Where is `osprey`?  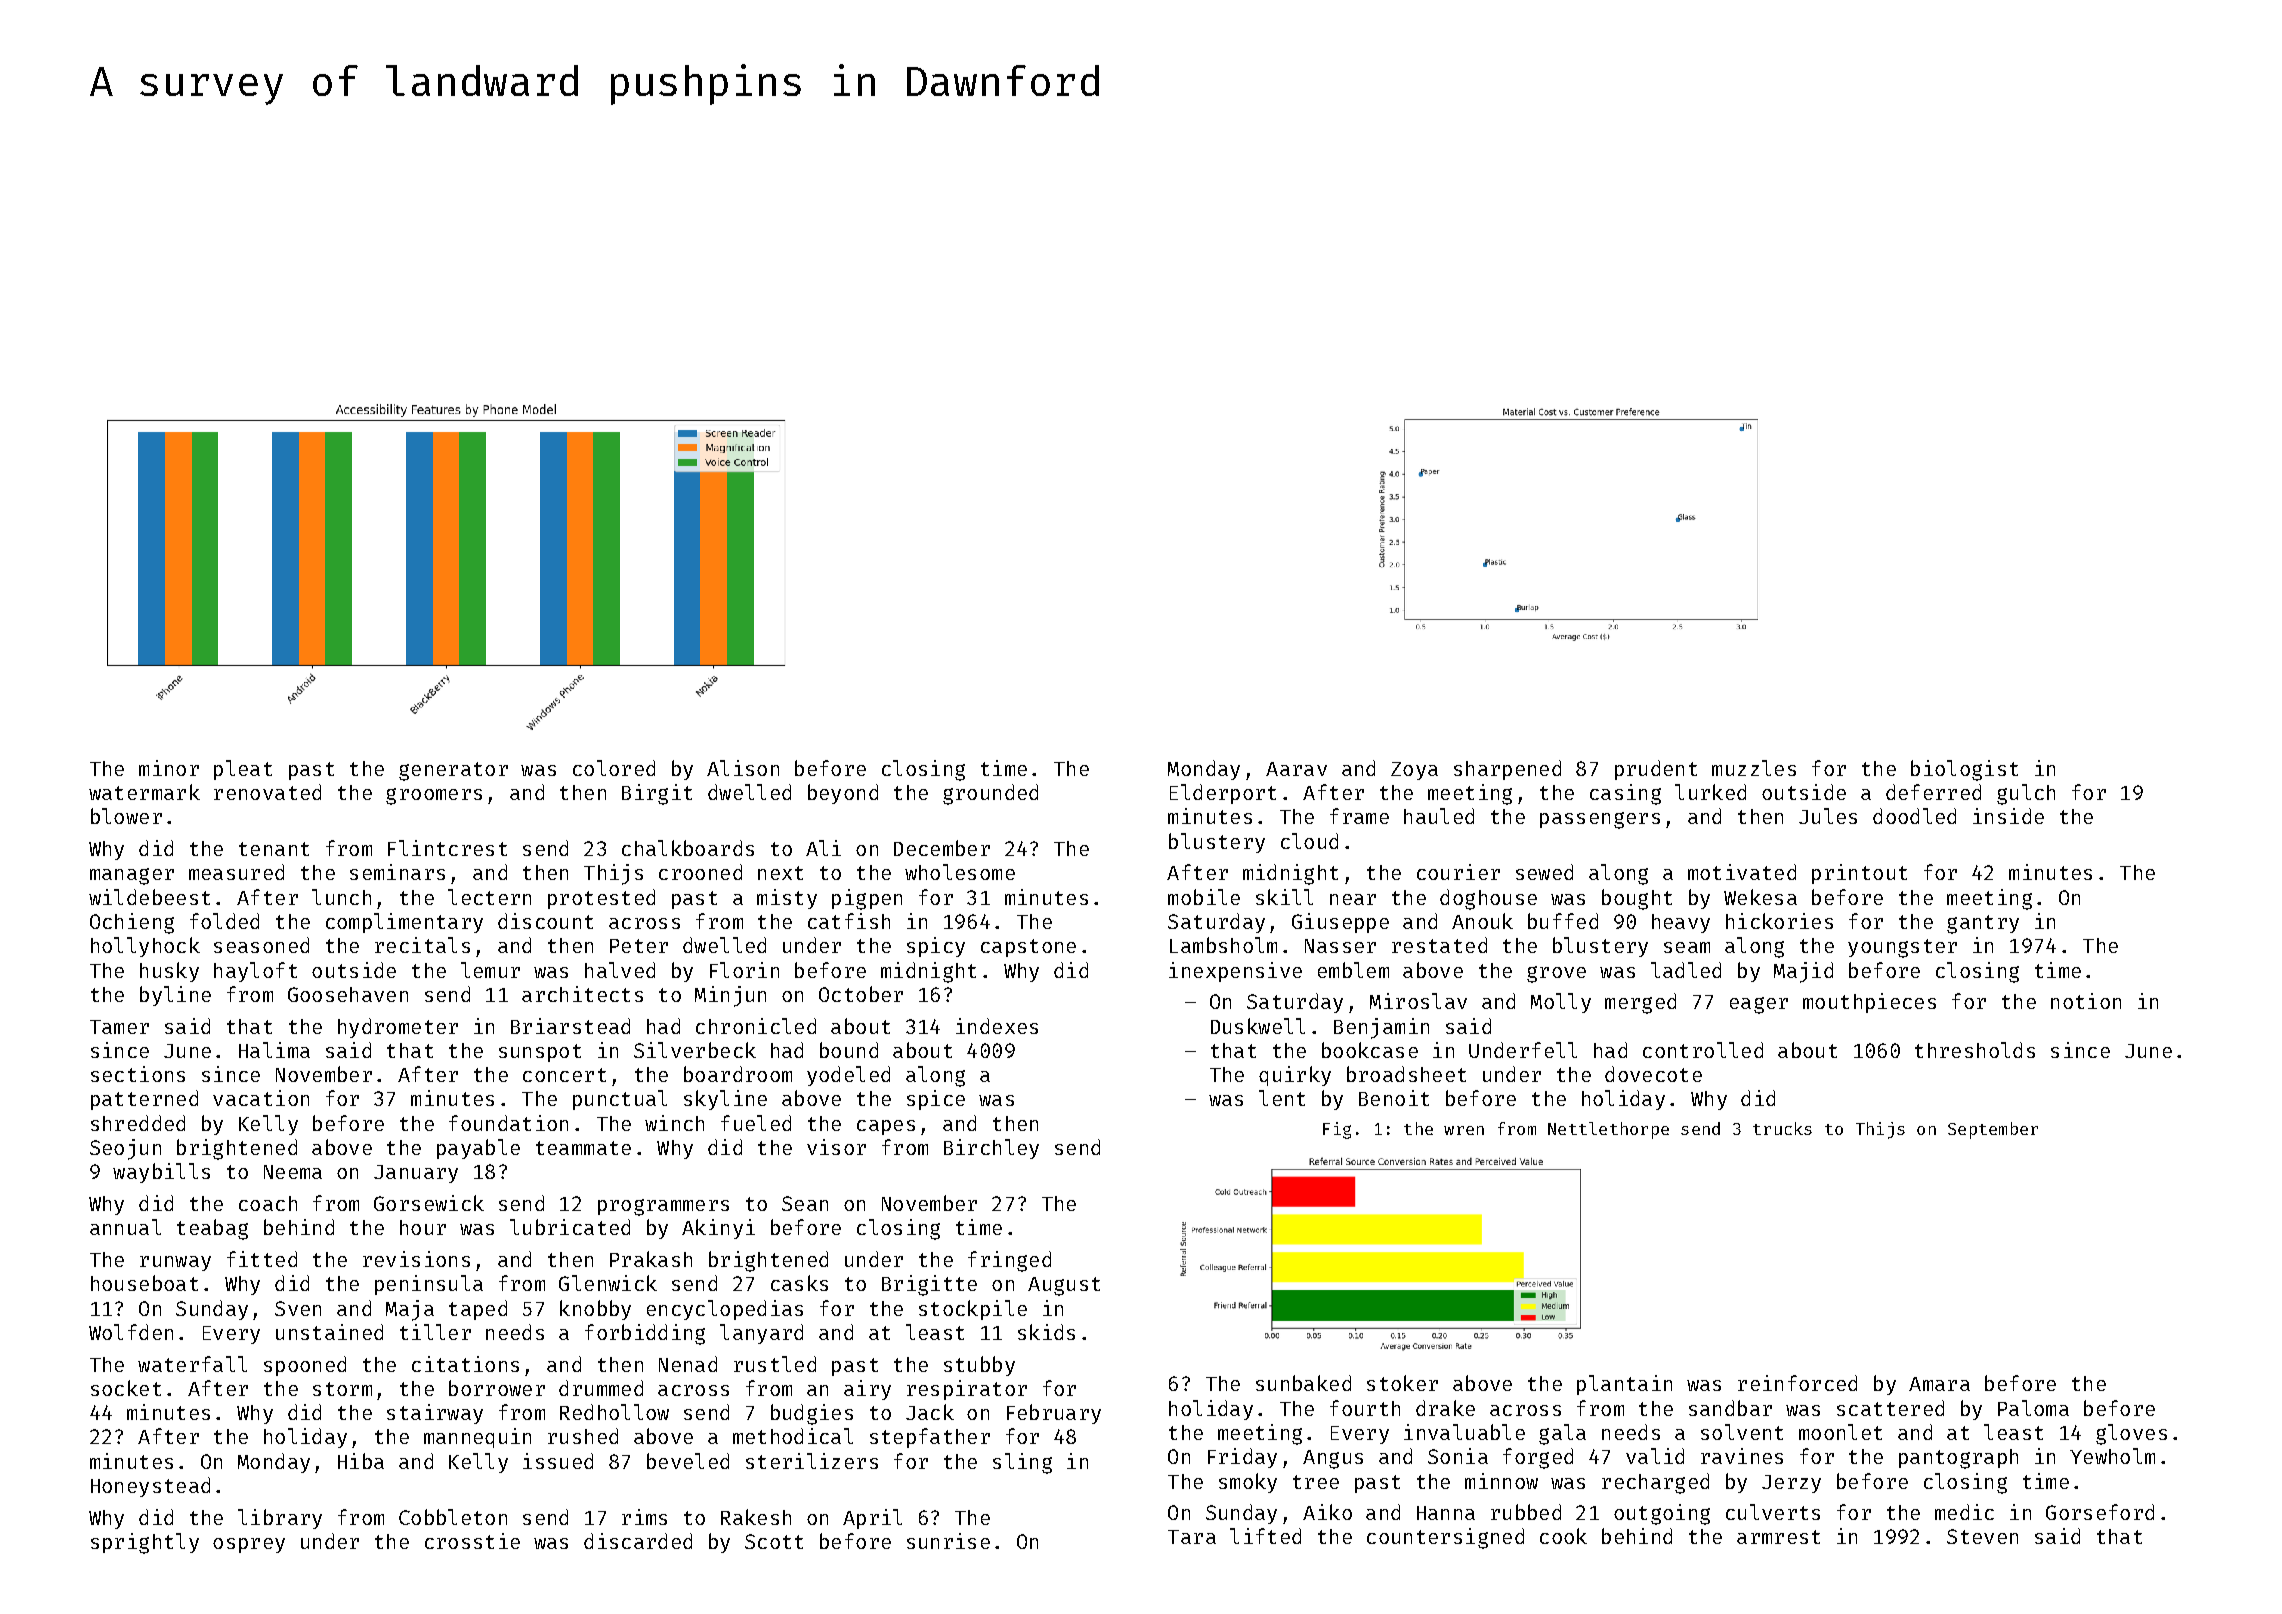
osprey is located at coordinates (249, 1545).
